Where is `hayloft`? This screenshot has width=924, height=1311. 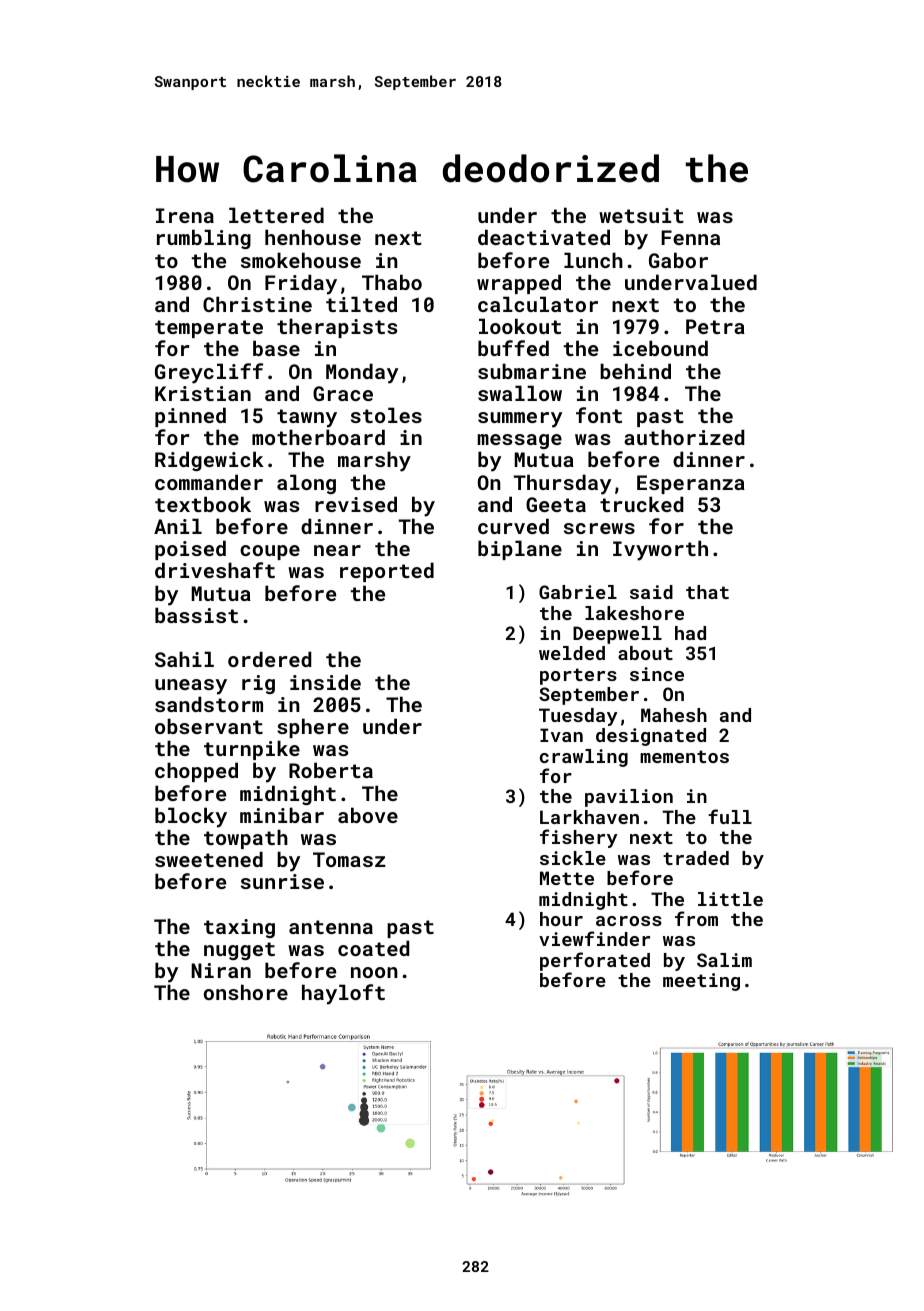
hayloft is located at coordinates (343, 994).
